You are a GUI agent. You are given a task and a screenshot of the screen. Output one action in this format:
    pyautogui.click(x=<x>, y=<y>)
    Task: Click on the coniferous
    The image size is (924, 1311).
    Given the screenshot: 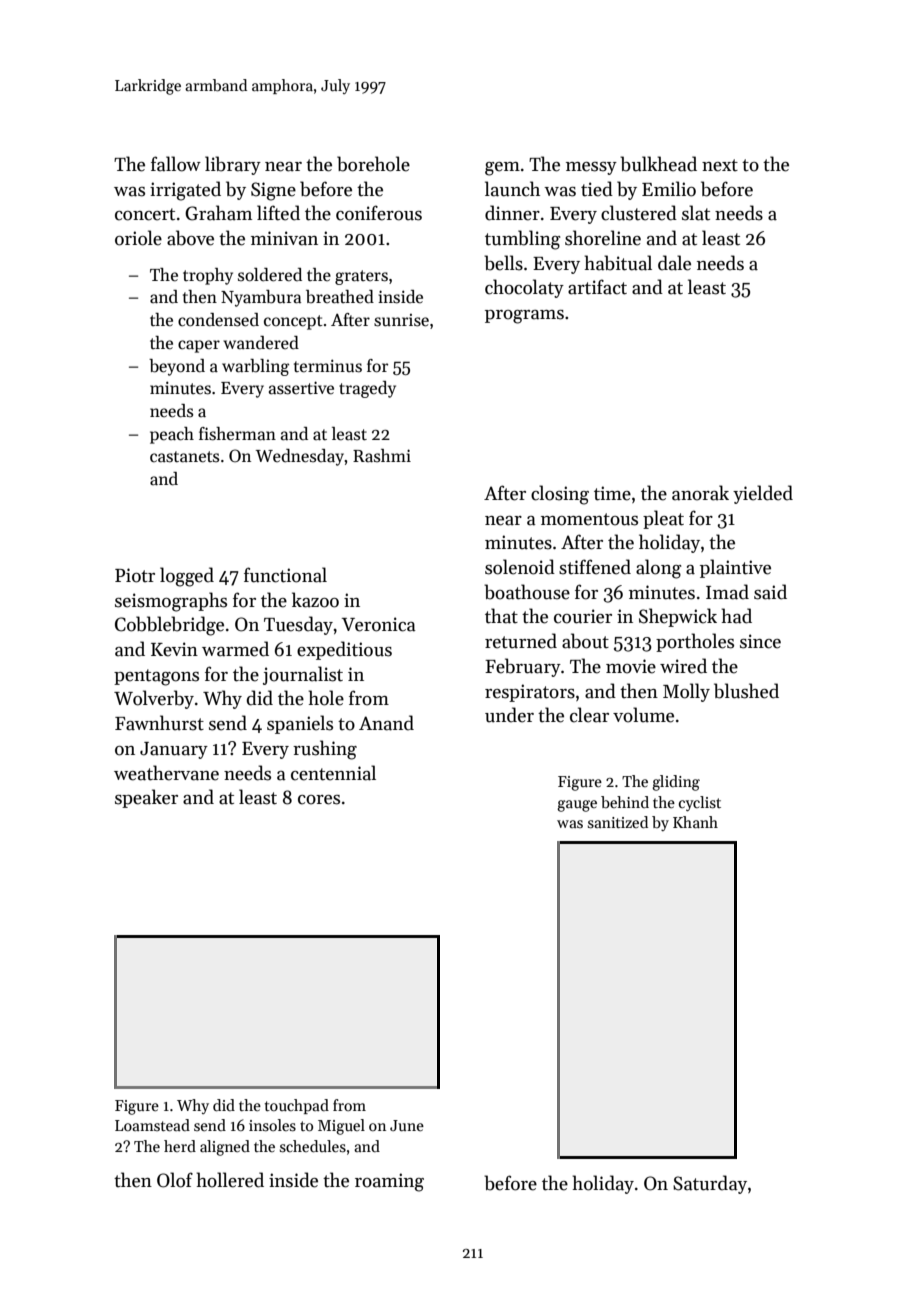 What is the action you would take?
    pyautogui.click(x=379, y=213)
